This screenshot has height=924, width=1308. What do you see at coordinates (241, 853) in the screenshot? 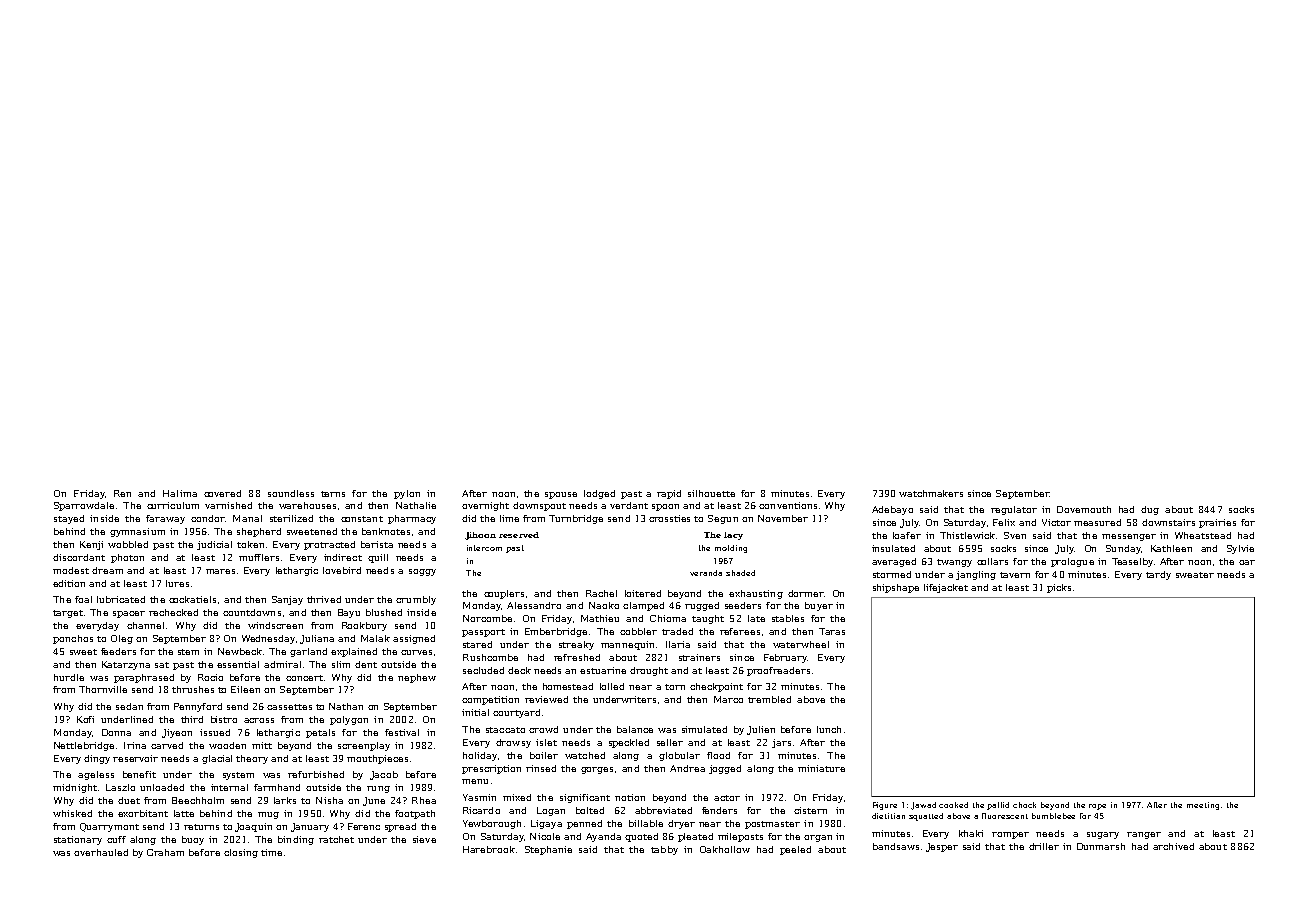
I see `closing` at bounding box center [241, 853].
